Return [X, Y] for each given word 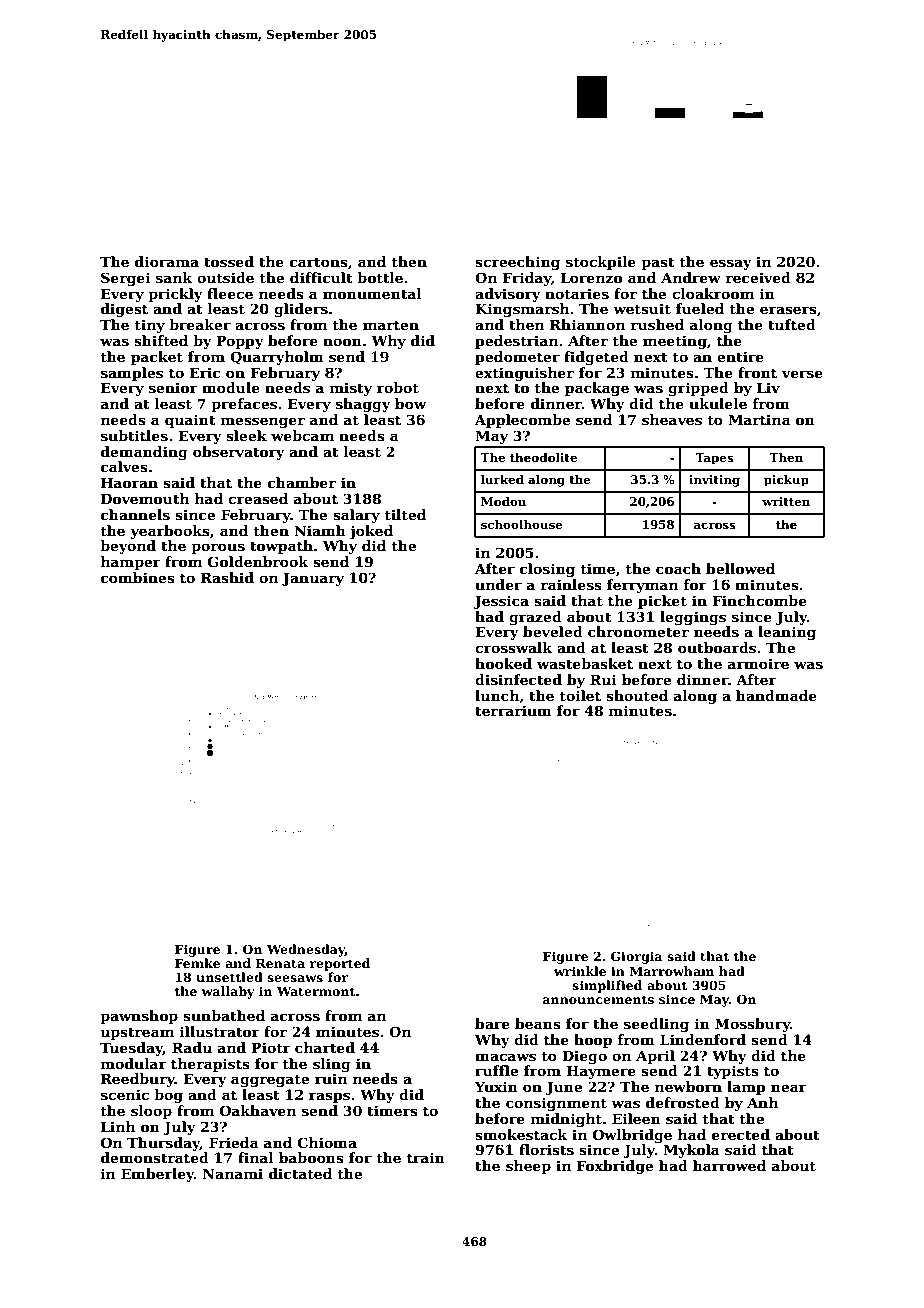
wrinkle [580, 971]
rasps [329, 1097]
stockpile [601, 263]
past [658, 263]
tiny [149, 326]
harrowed [729, 1165]
